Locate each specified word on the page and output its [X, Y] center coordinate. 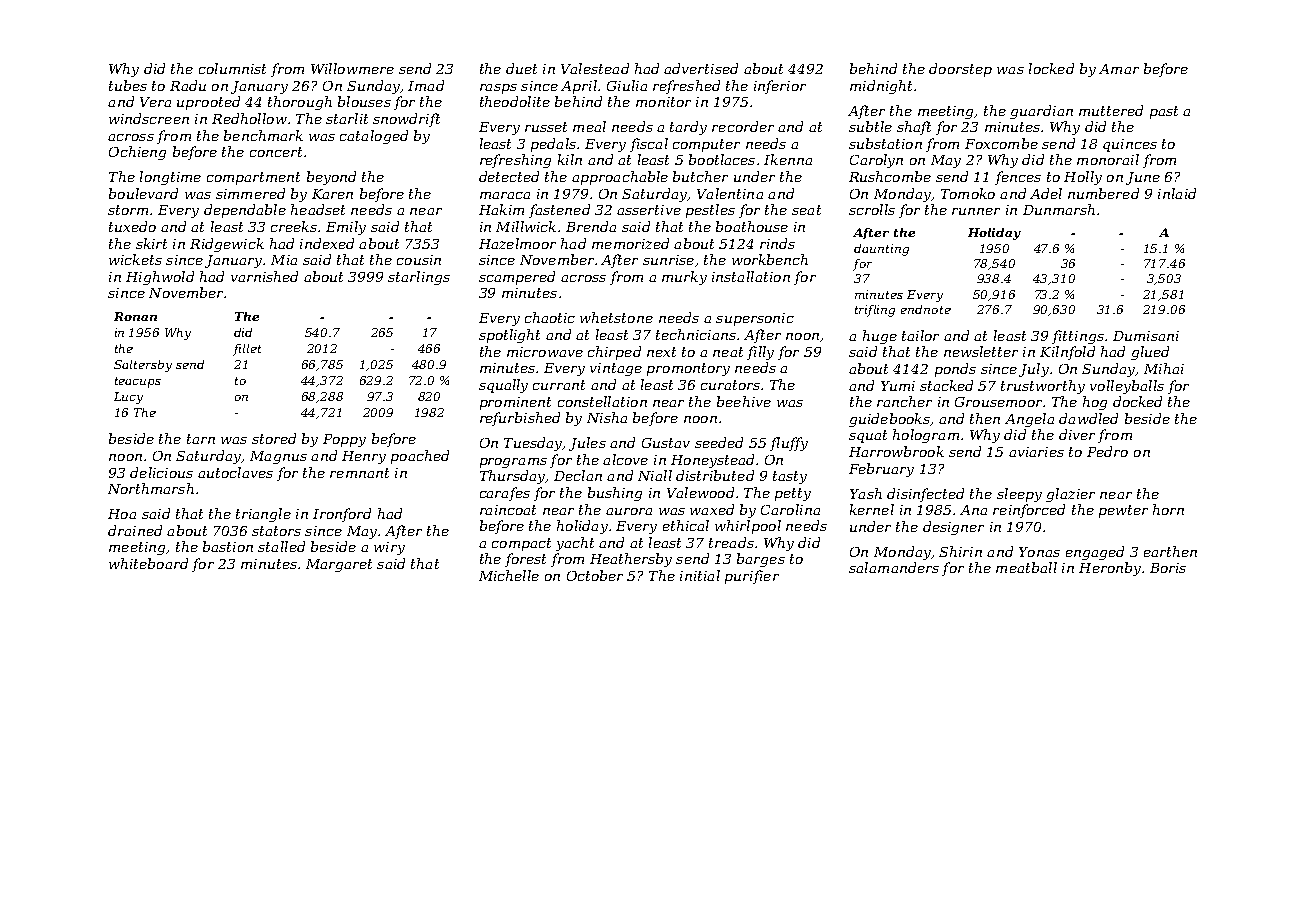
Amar [1119, 69]
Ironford [342, 515]
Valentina [730, 193]
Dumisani [1146, 336]
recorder [743, 126]
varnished [264, 276]
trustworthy [1043, 387]
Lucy [128, 398]
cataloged [374, 137]
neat [728, 352]
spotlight [509, 336]
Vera [155, 102]
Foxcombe [1001, 143]
